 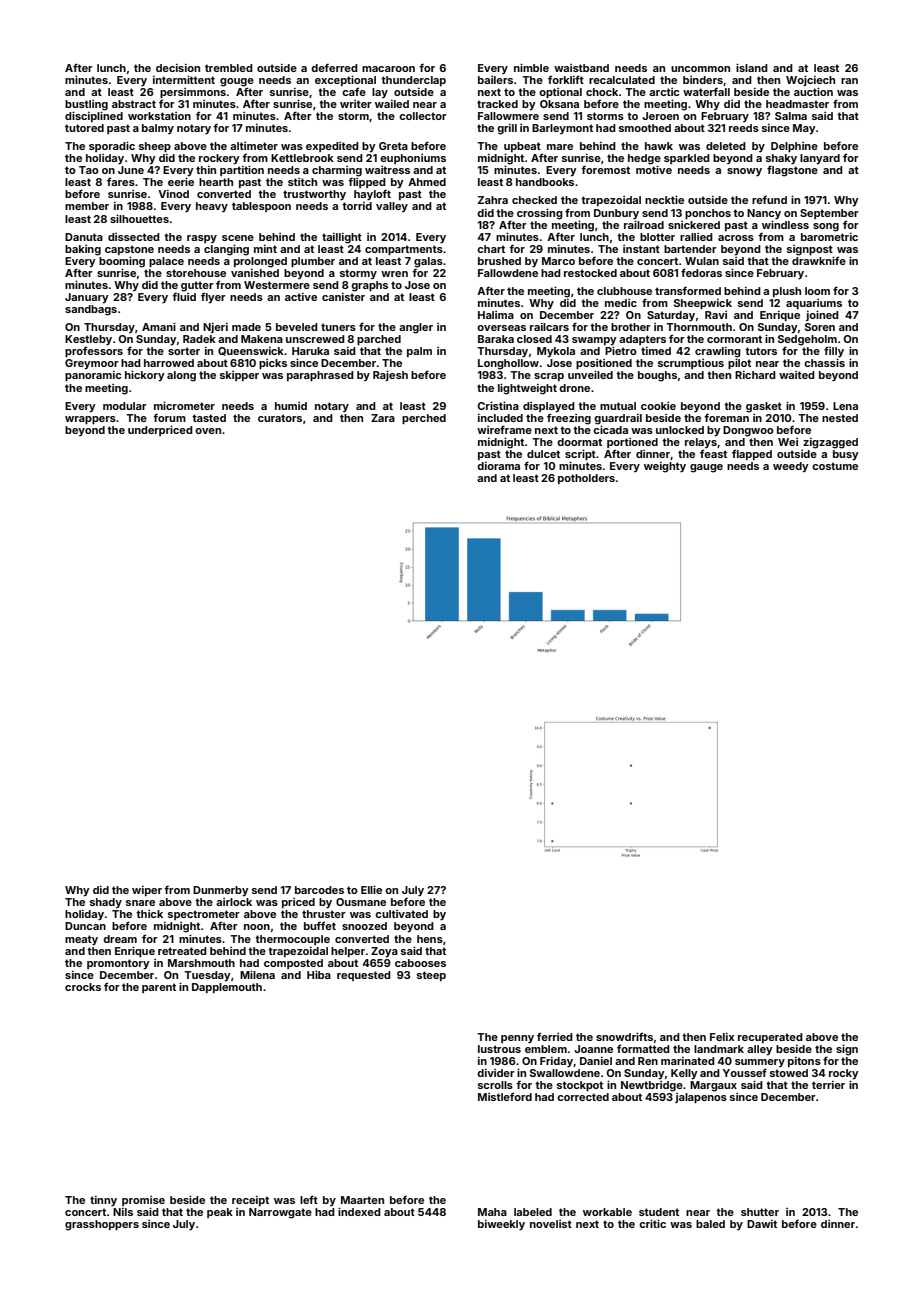 I want to click on galas, so click(x=428, y=262).
